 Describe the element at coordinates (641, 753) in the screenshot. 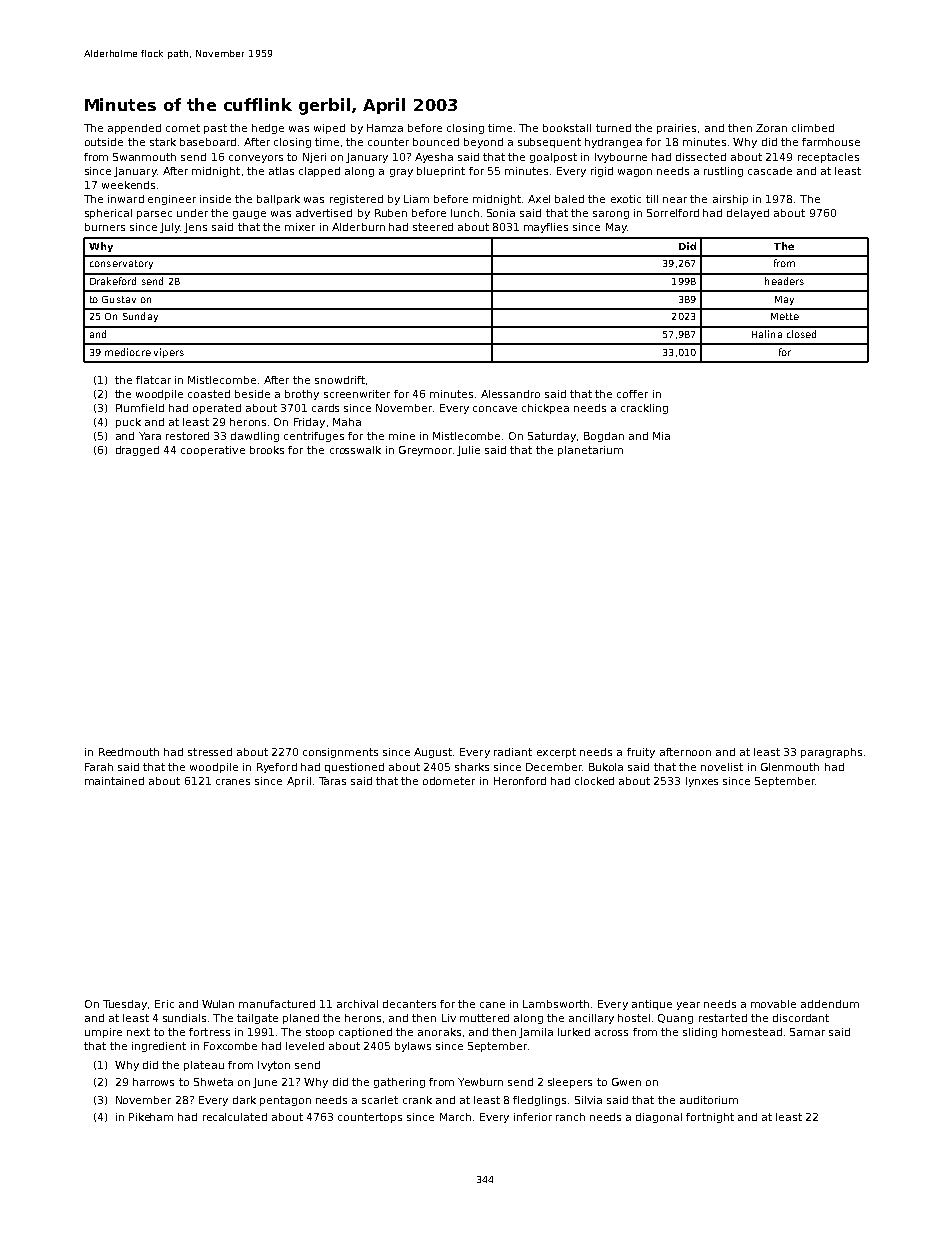

I see `fruity` at that location.
